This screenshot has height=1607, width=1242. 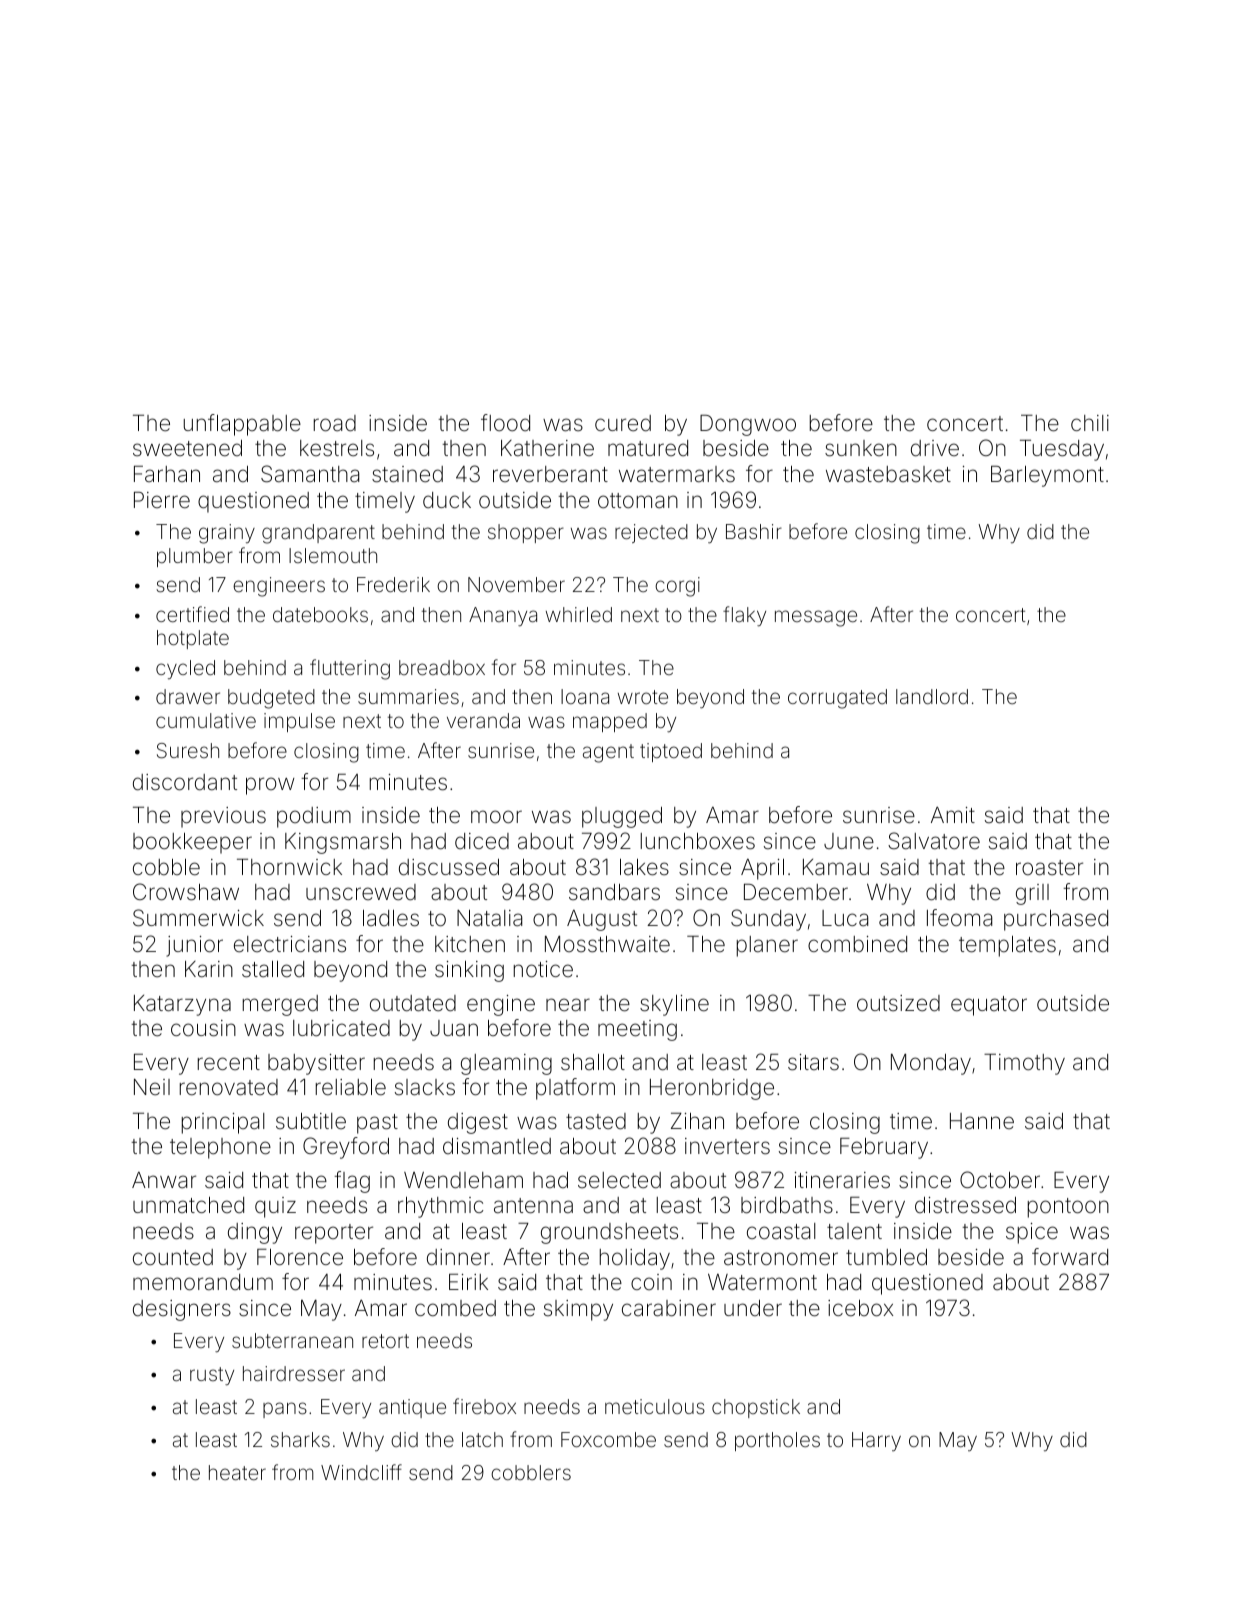 What do you see at coordinates (482, 1439) in the screenshot?
I see `latch` at bounding box center [482, 1439].
